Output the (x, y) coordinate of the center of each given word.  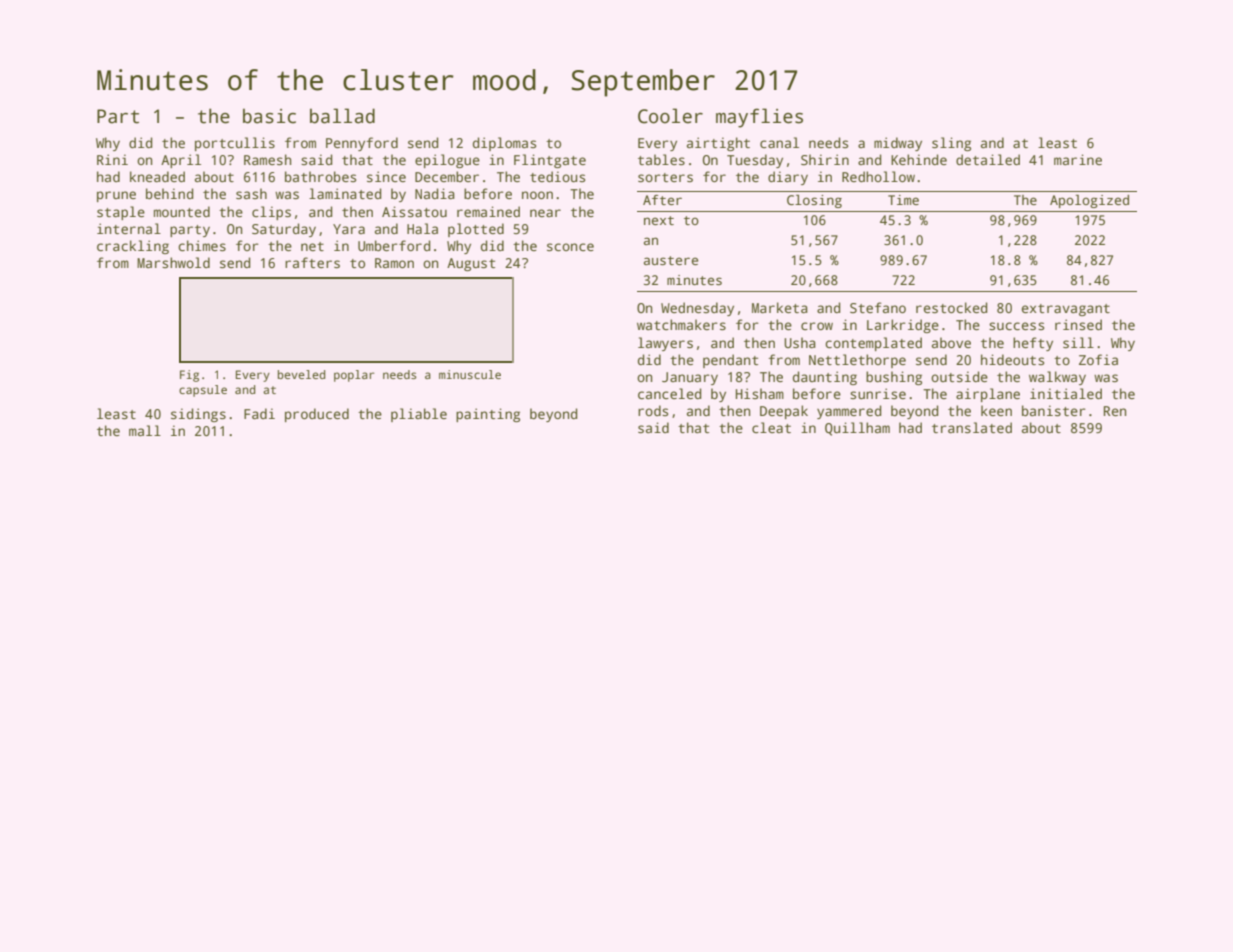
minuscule (470, 374)
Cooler (670, 116)
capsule (203, 391)
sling (951, 144)
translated (972, 427)
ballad (342, 116)
